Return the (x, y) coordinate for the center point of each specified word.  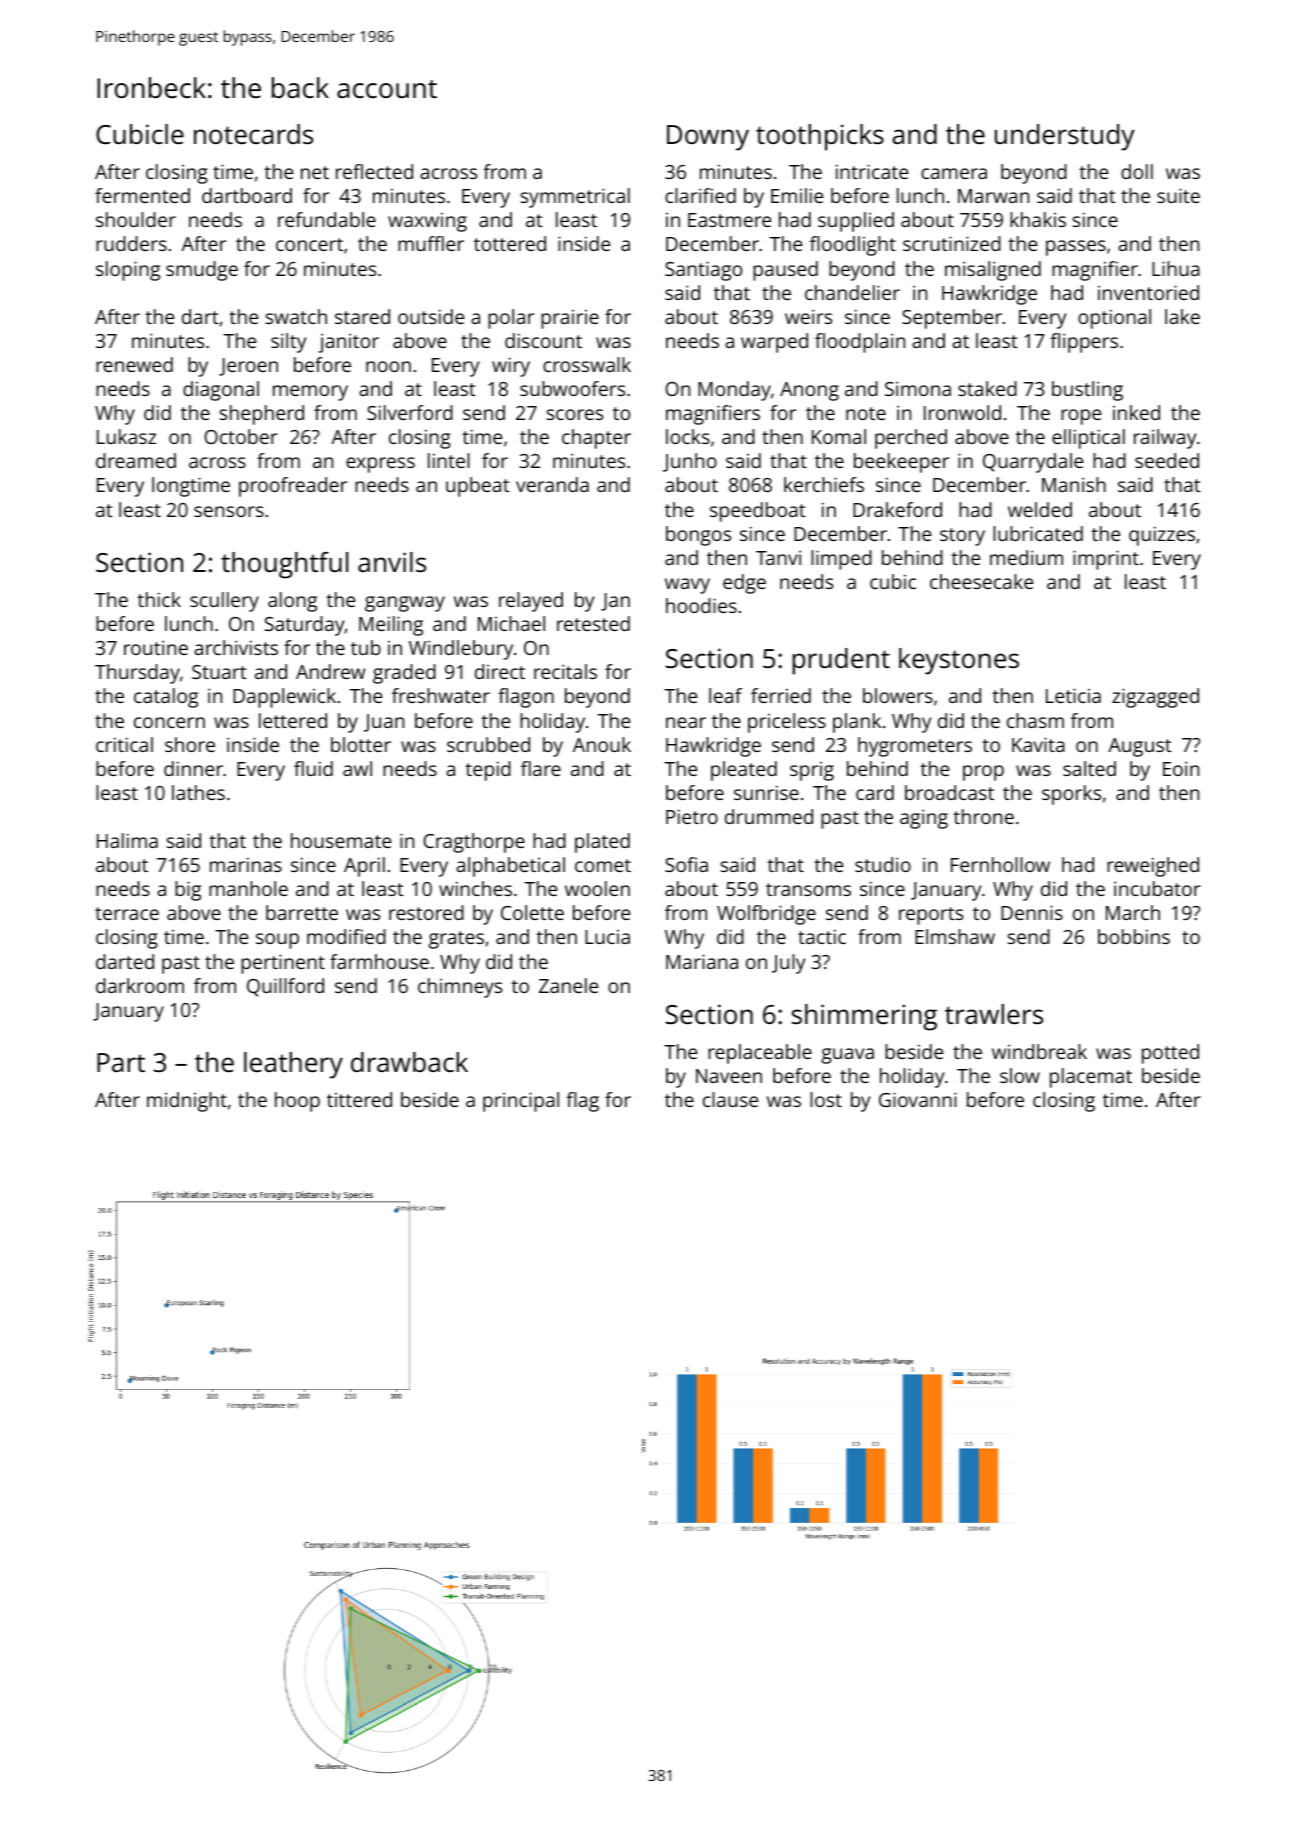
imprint (1106, 560)
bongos (698, 536)
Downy (708, 138)
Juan (384, 723)
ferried (781, 695)
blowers (898, 695)
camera (954, 173)
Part (121, 1062)
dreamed (136, 460)
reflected (374, 171)
